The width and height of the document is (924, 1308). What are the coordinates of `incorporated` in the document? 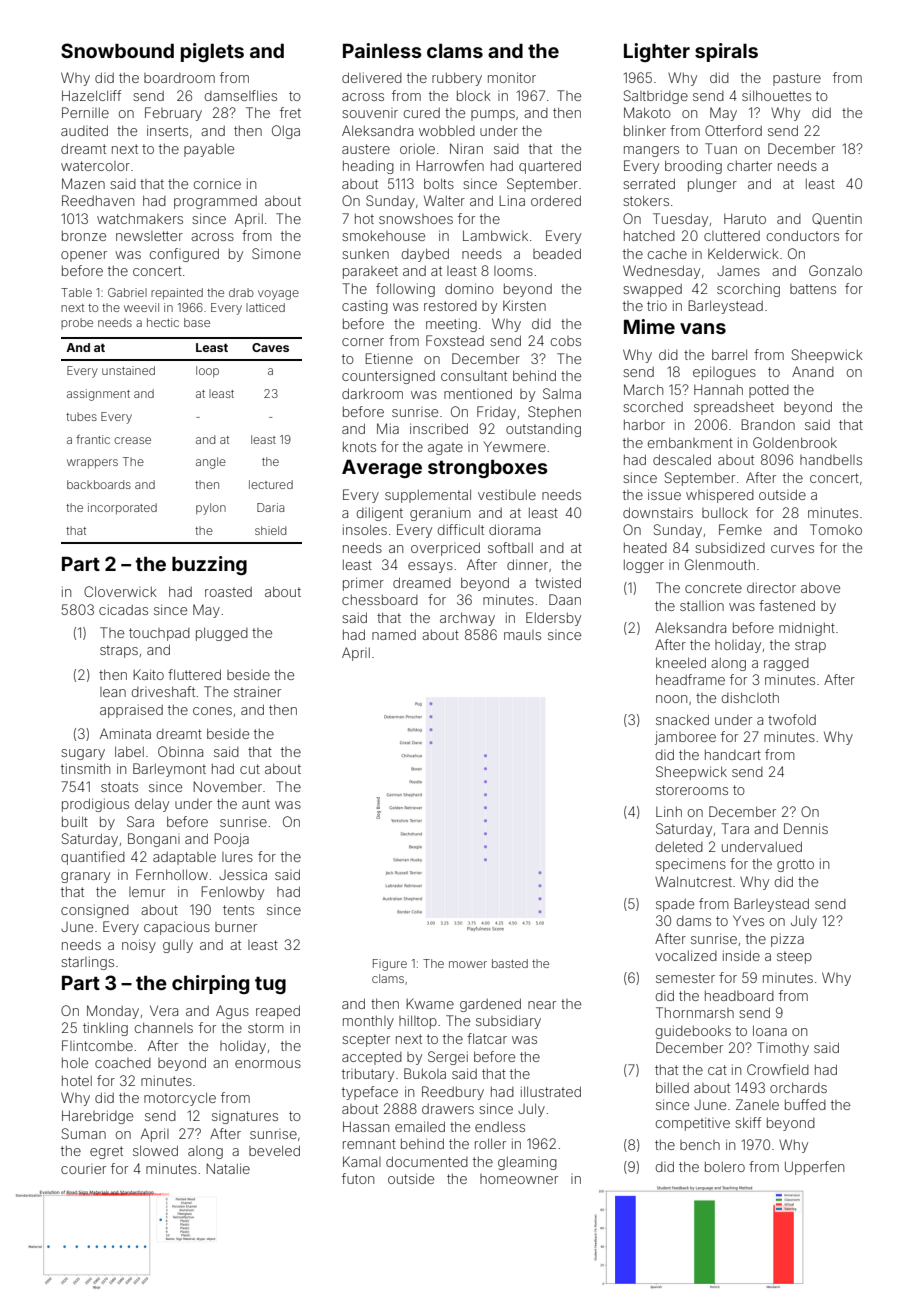 It's located at (122, 508).
